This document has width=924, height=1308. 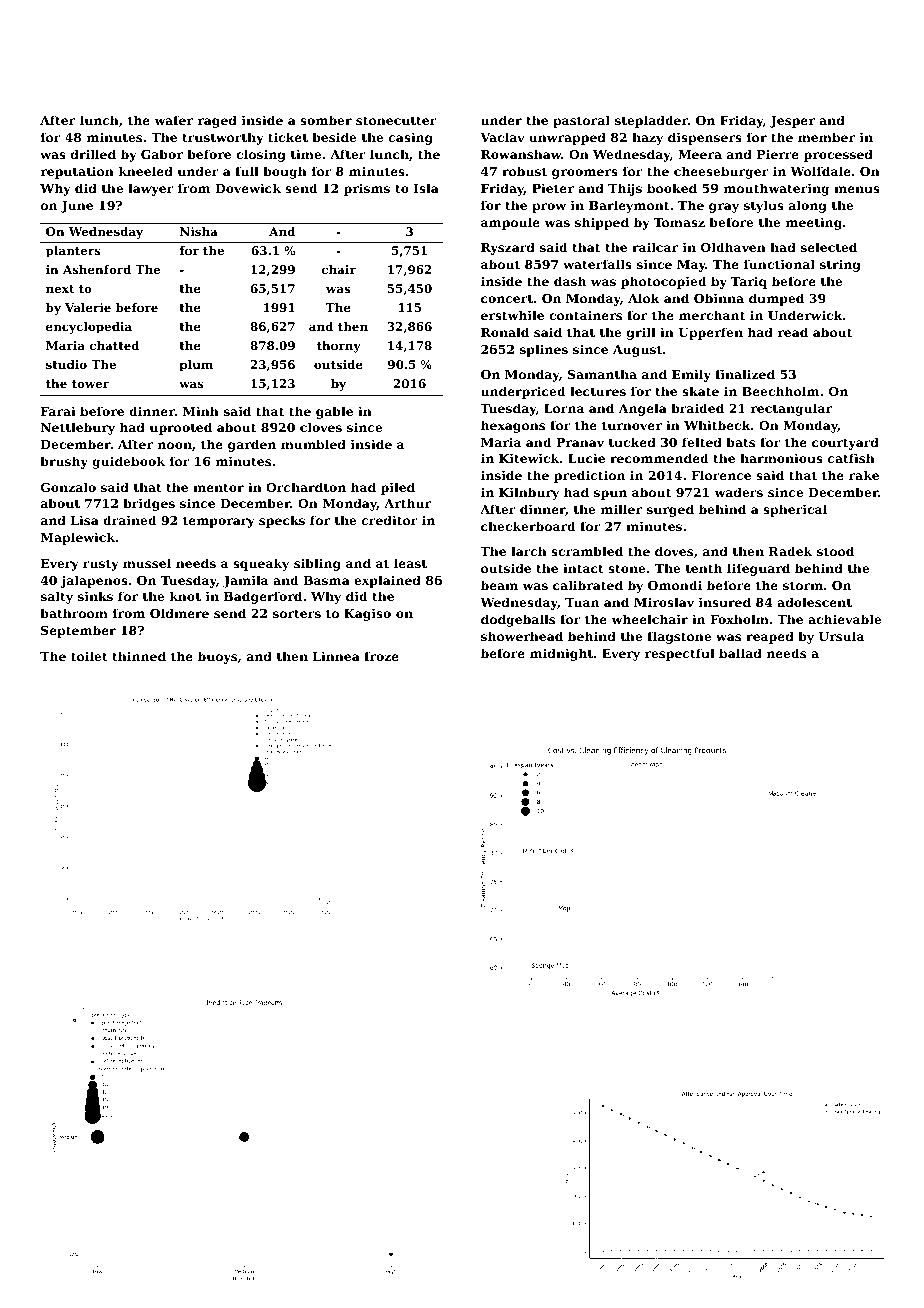 I want to click on skate, so click(x=700, y=391).
